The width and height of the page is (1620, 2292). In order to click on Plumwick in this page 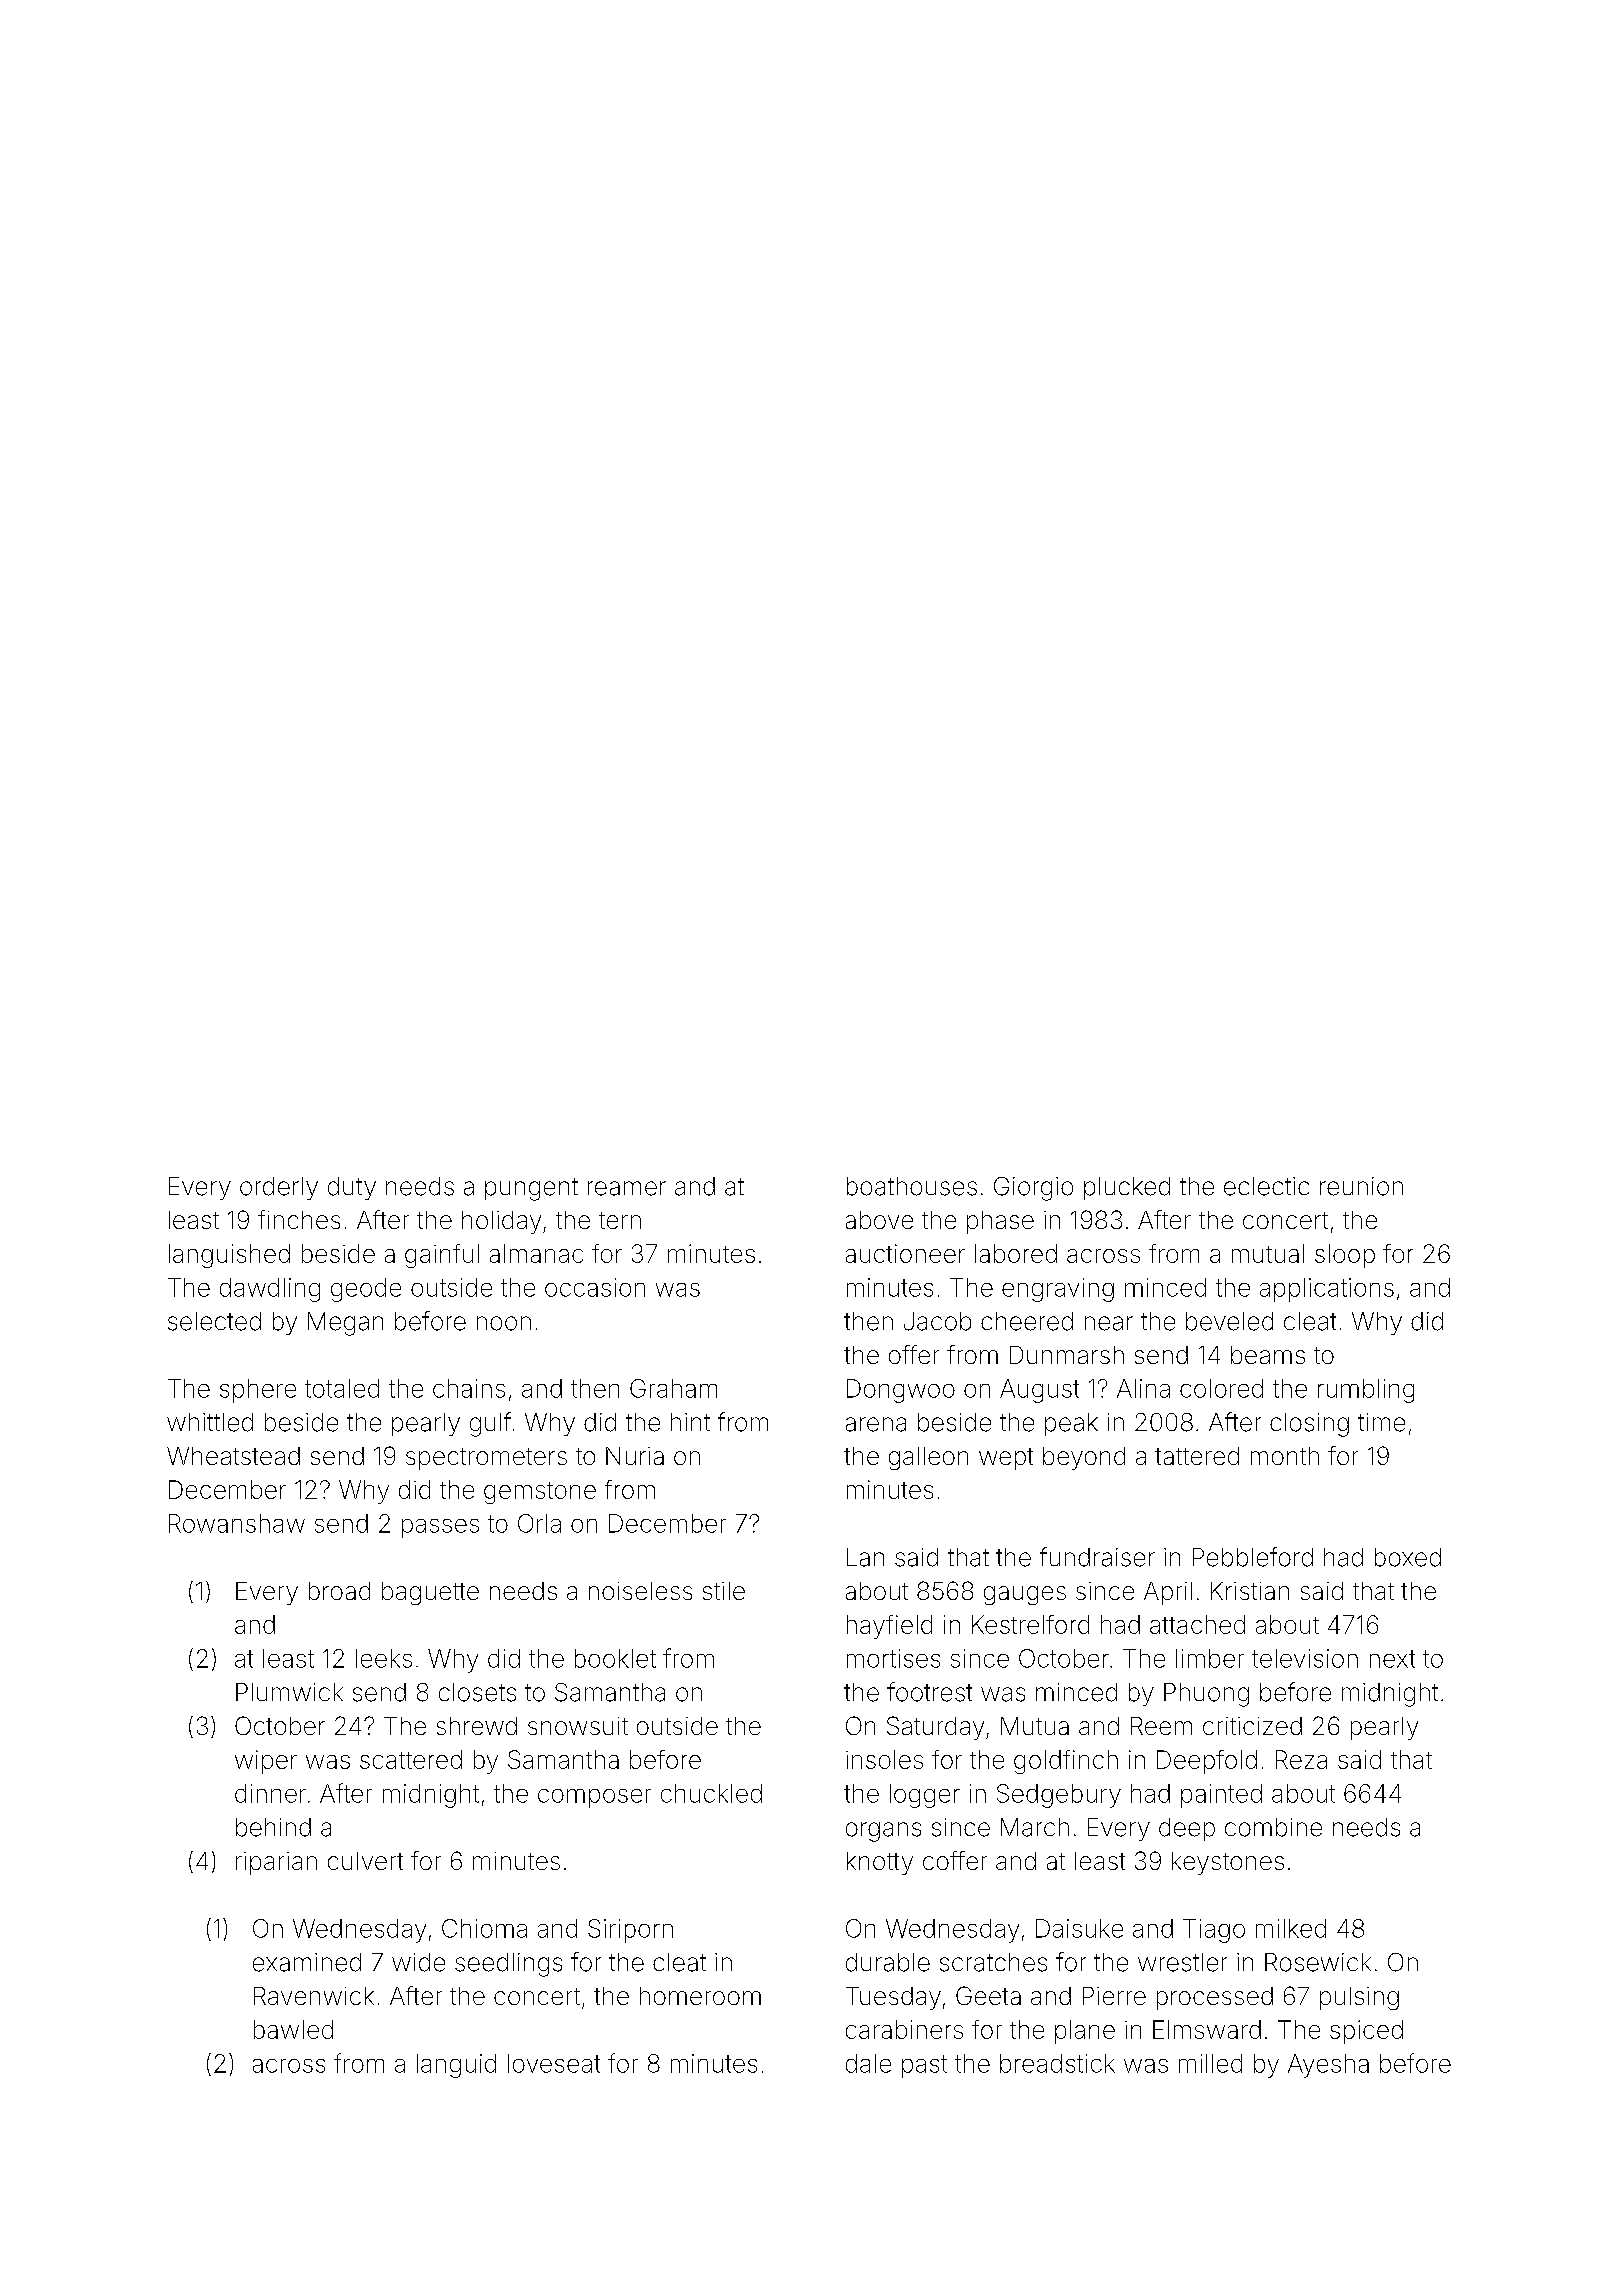, I will do `click(289, 1692)`.
